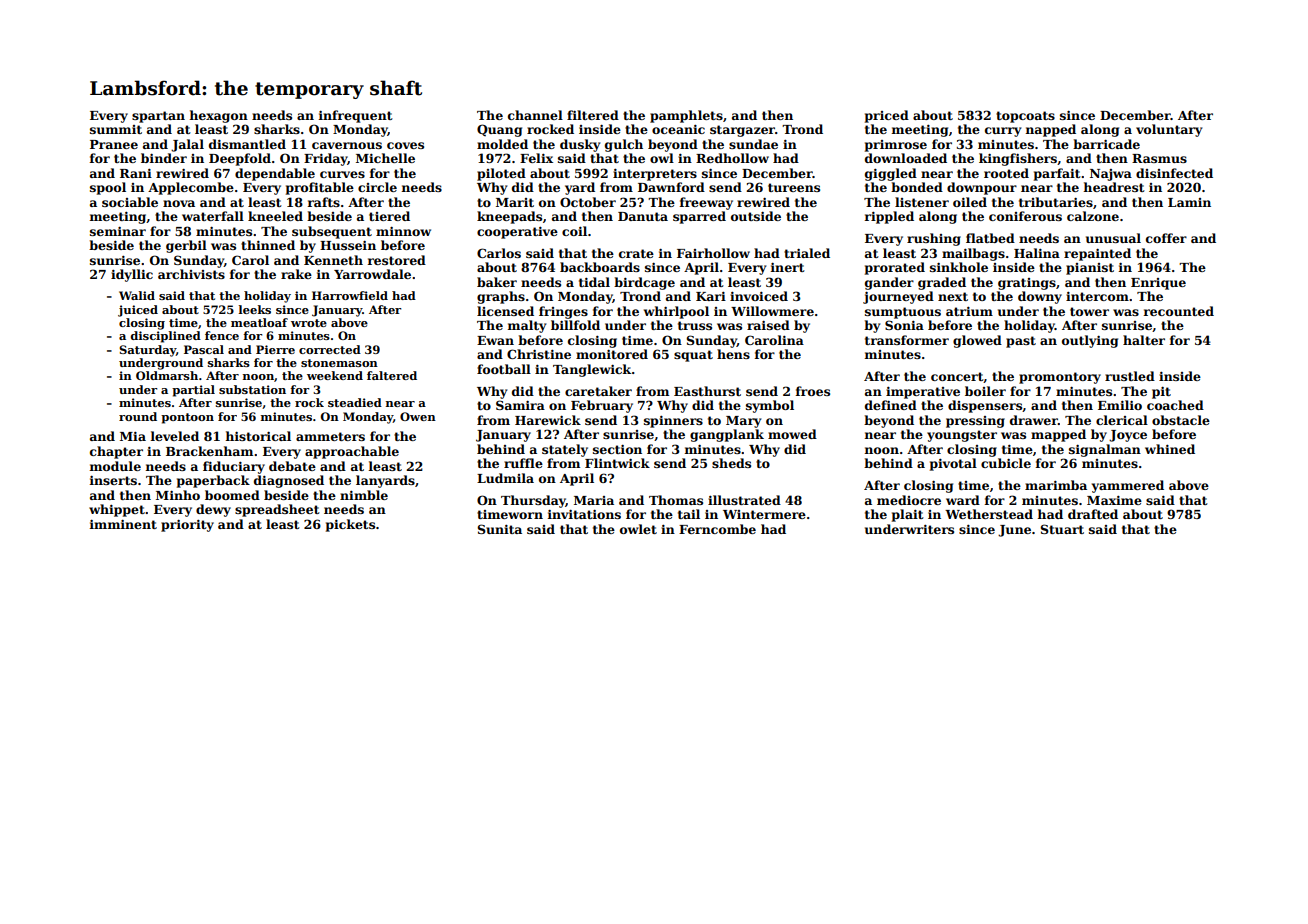 The width and height of the screenshot is (1308, 924). I want to click on Dawnford, so click(671, 187).
